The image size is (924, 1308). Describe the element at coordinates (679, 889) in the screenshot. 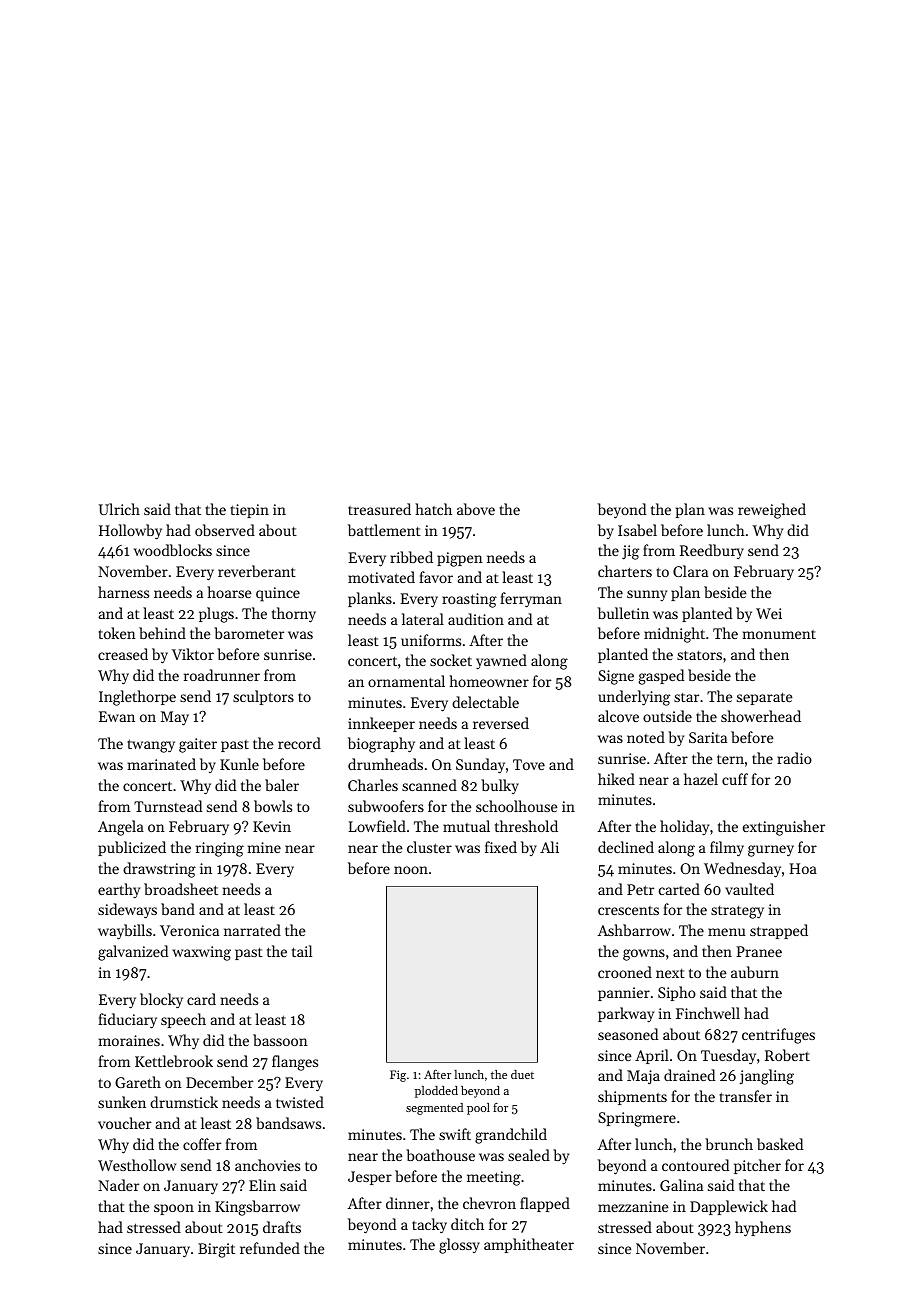

I see `carted` at that location.
